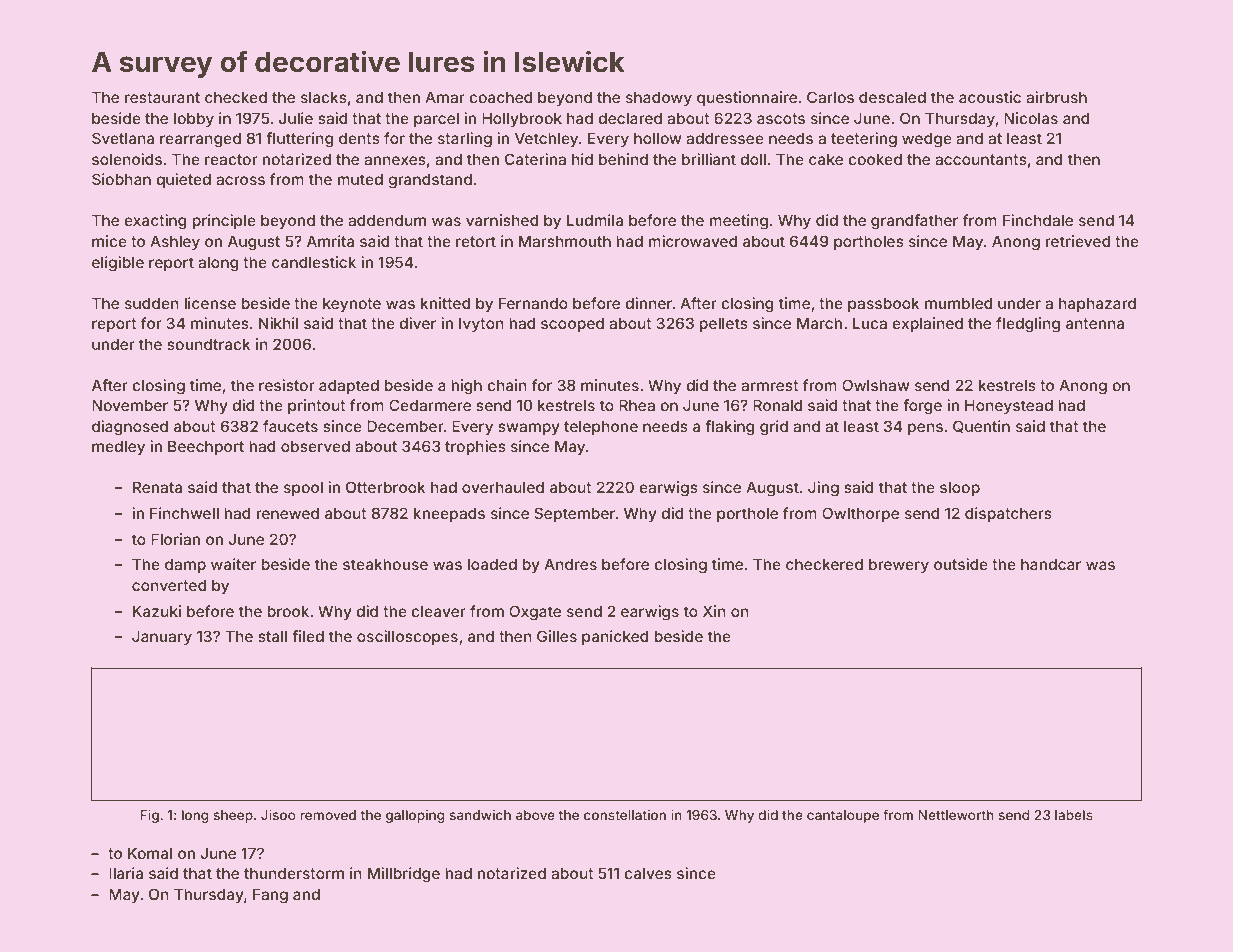 Image resolution: width=1233 pixels, height=952 pixels. What do you see at coordinates (892, 97) in the image?
I see `descaled` at bounding box center [892, 97].
